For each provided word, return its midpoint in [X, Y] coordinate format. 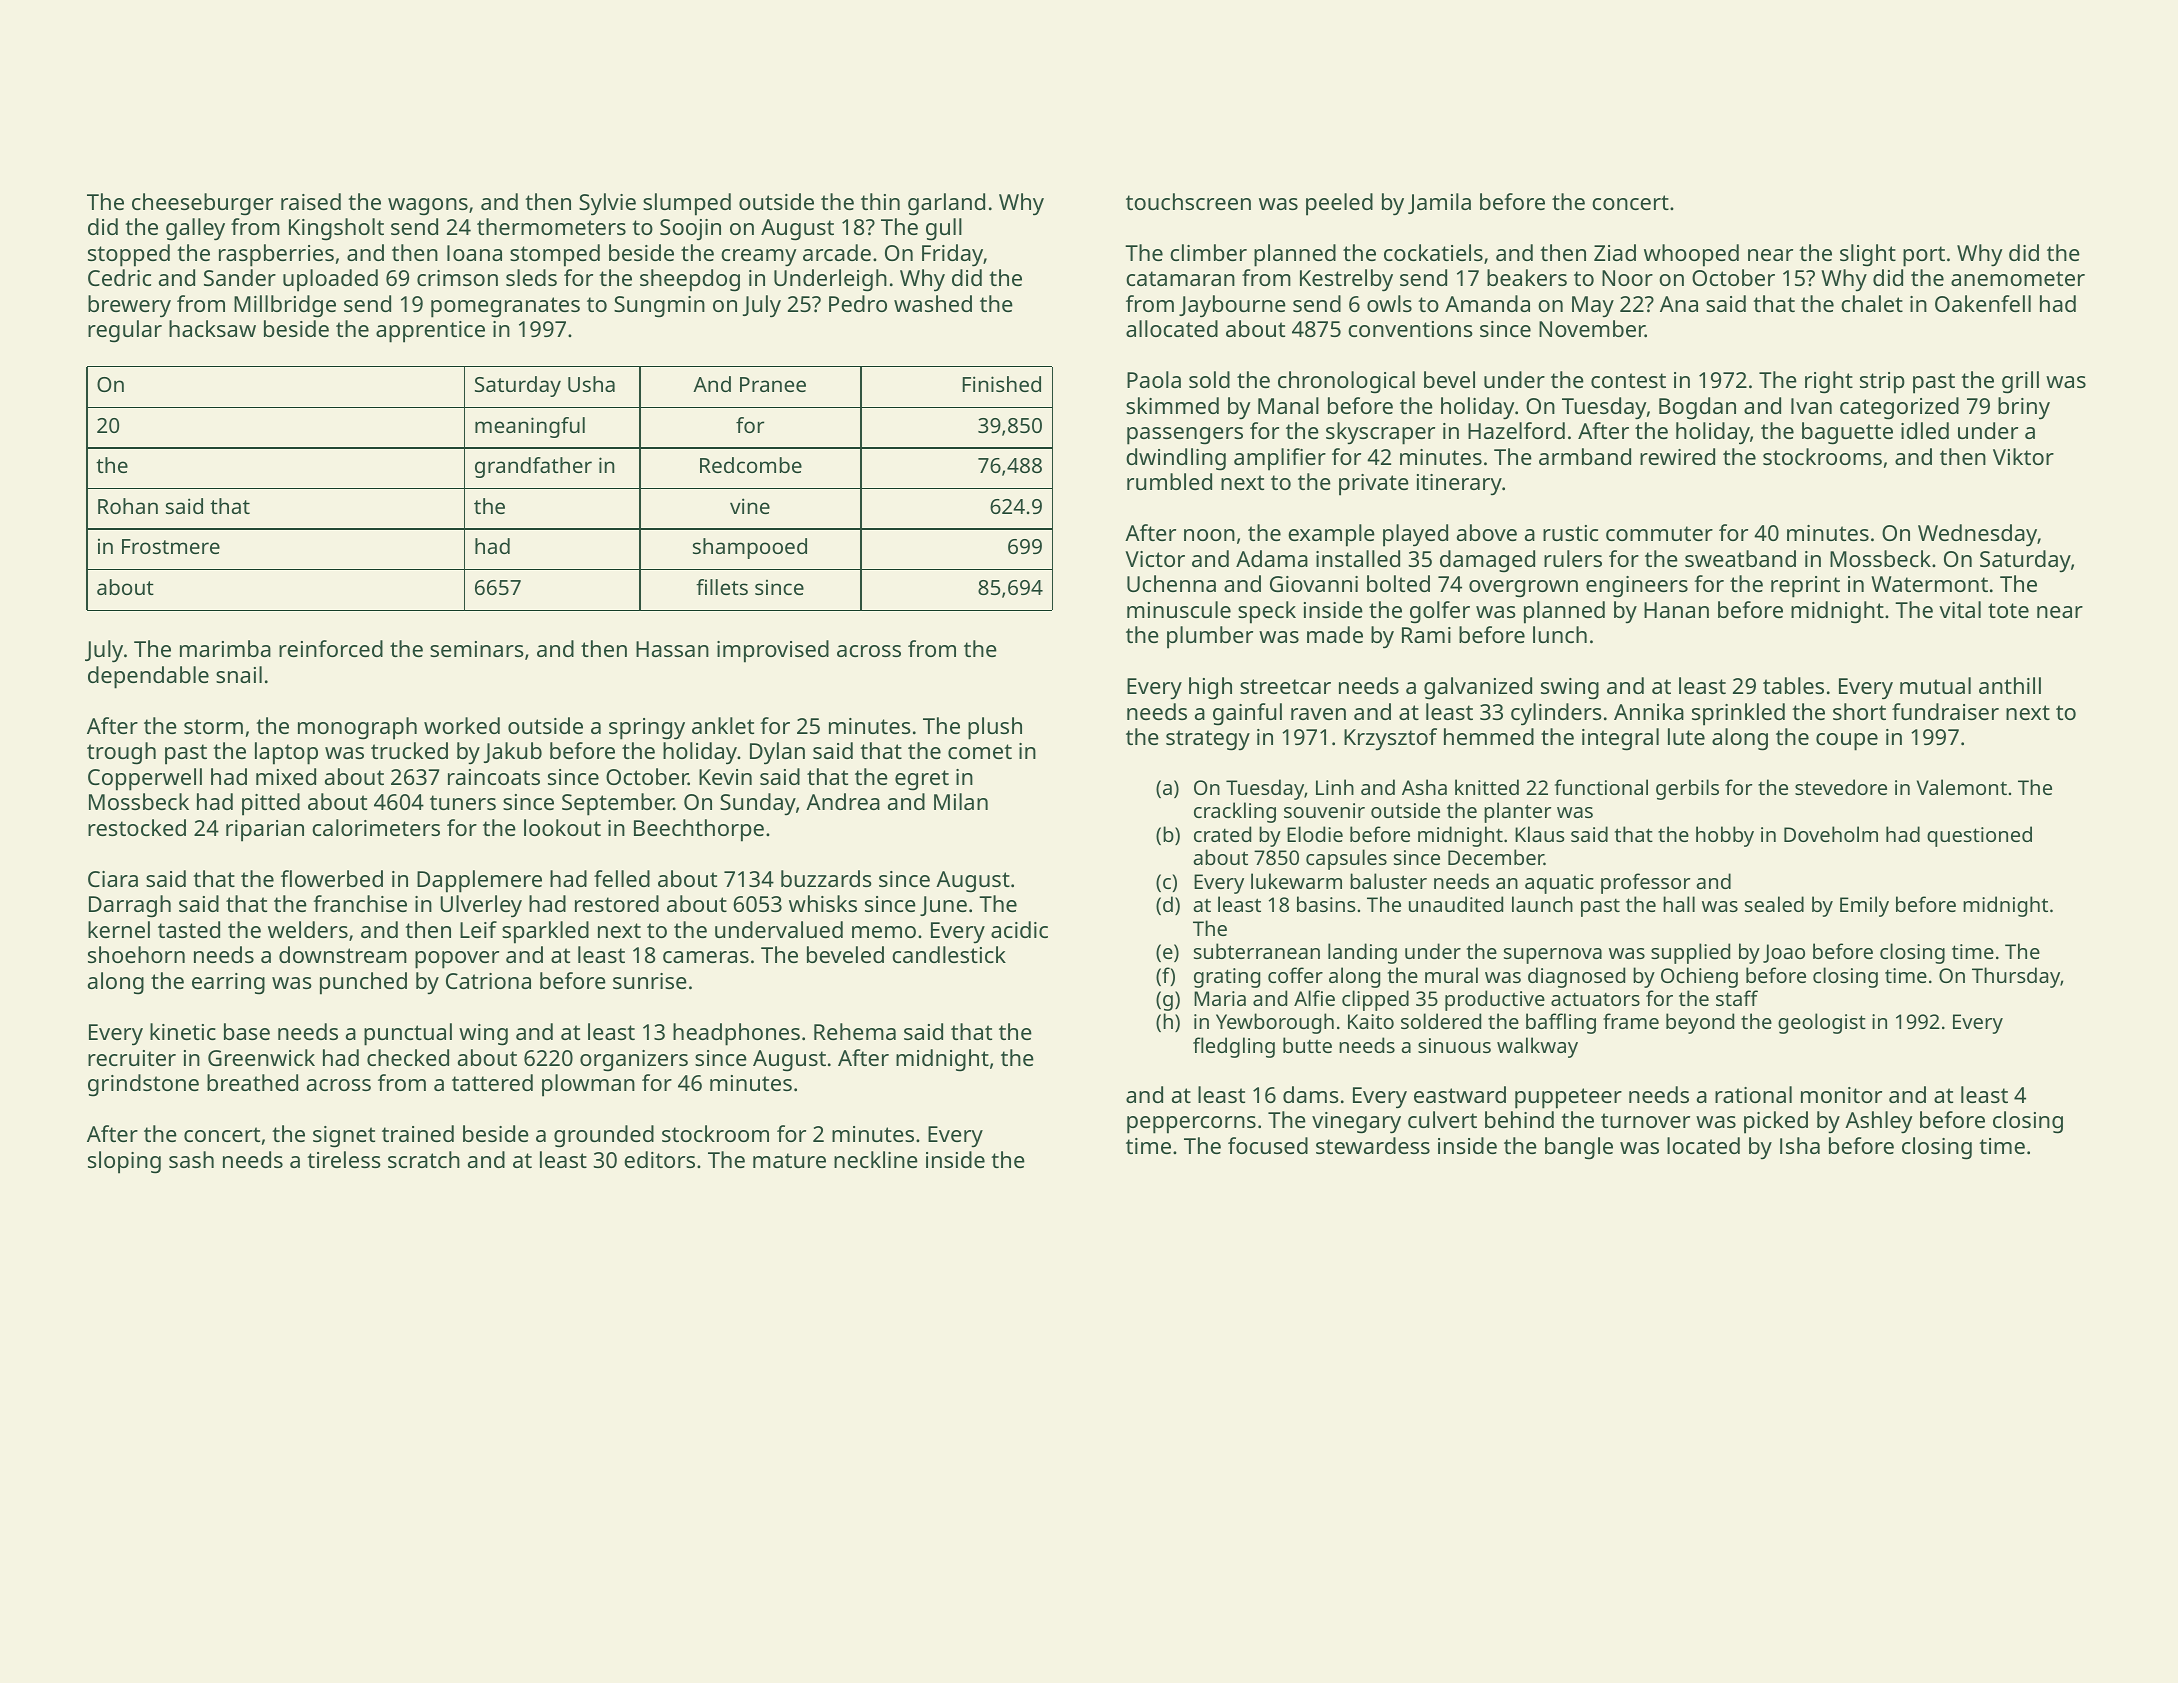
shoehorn [136, 954]
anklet [723, 725]
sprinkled [1738, 714]
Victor [1155, 559]
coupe [1847, 742]
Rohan [128, 506]
